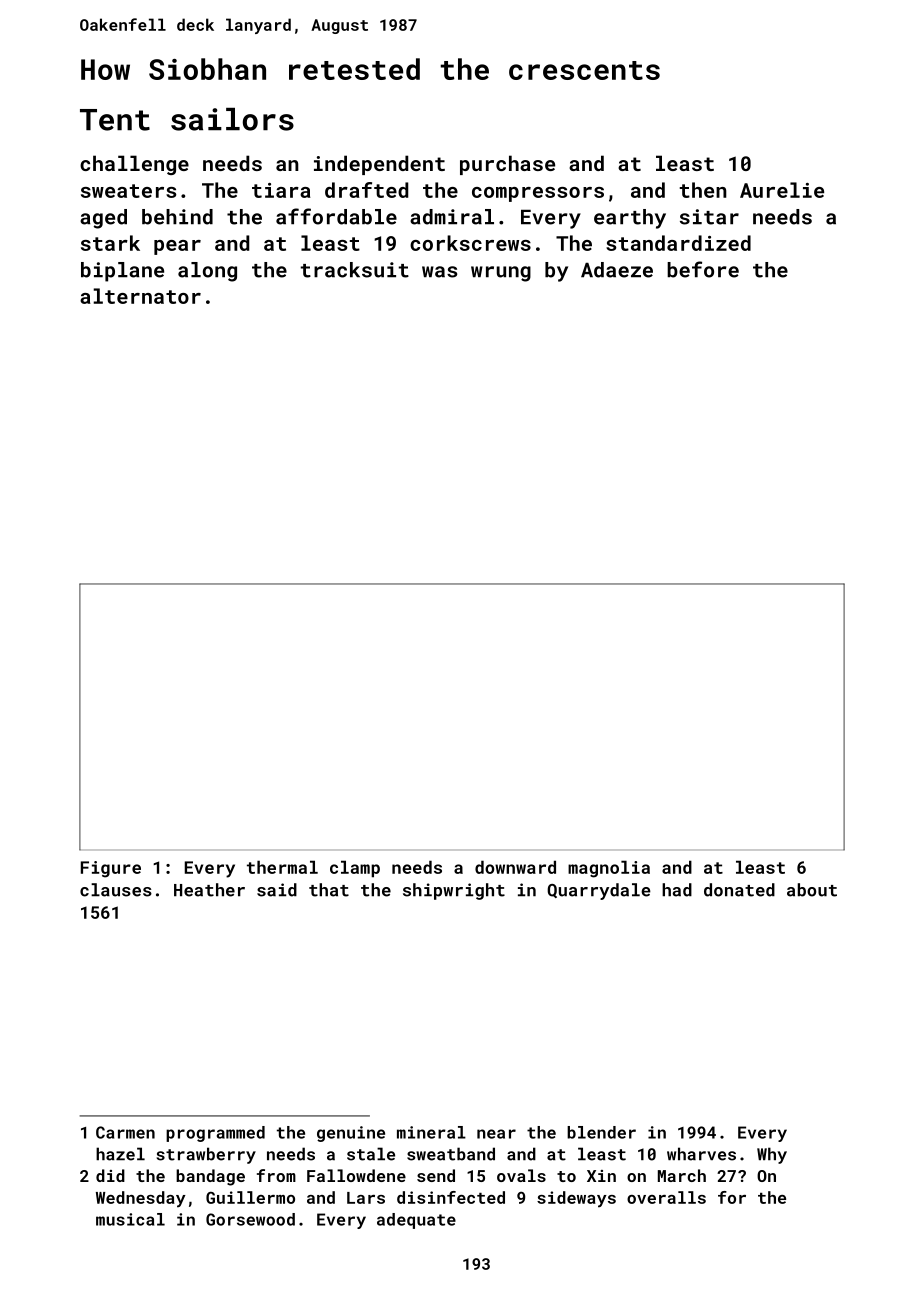 The image size is (924, 1314). I want to click on clauses, so click(116, 890).
